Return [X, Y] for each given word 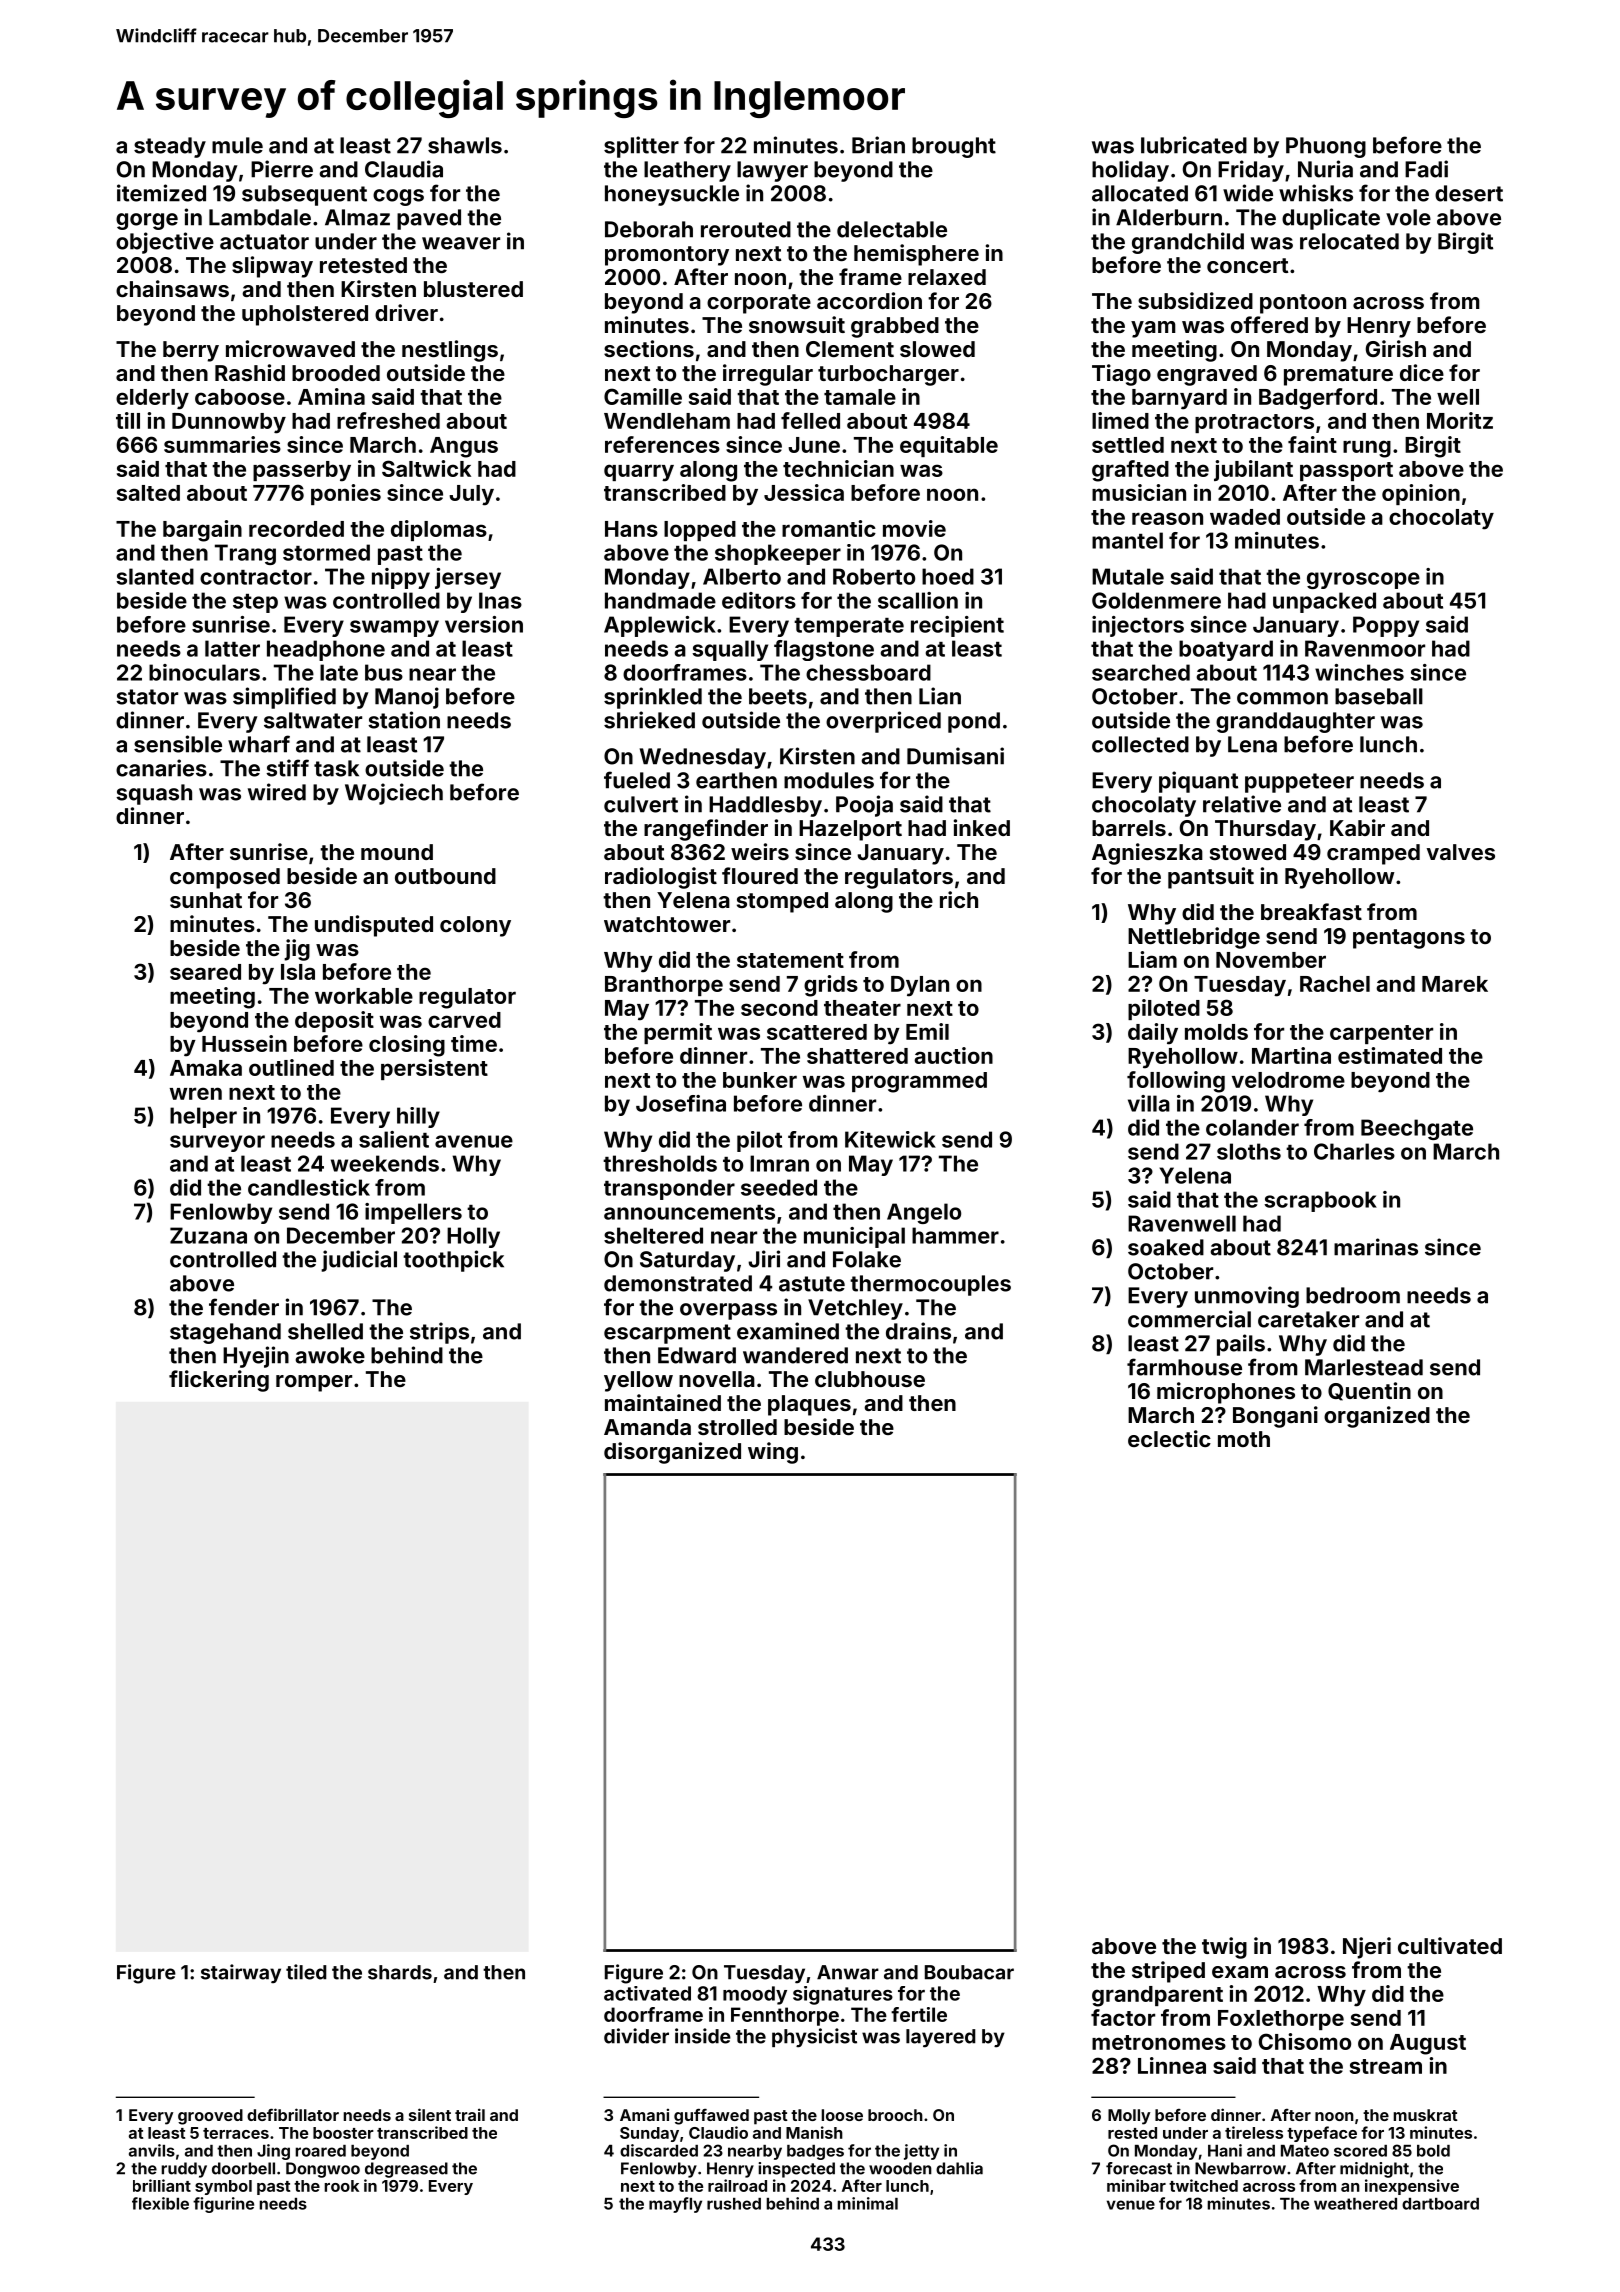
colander [1252, 1127]
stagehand [225, 1333]
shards [400, 1972]
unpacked [1324, 602]
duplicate [1331, 219]
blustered [473, 289]
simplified [284, 698]
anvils [152, 2150]
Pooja [864, 806]
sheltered [653, 1235]
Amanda [647, 1427]
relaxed [947, 277]
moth [1244, 1439]
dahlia [959, 2168]
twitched [1203, 2185]
